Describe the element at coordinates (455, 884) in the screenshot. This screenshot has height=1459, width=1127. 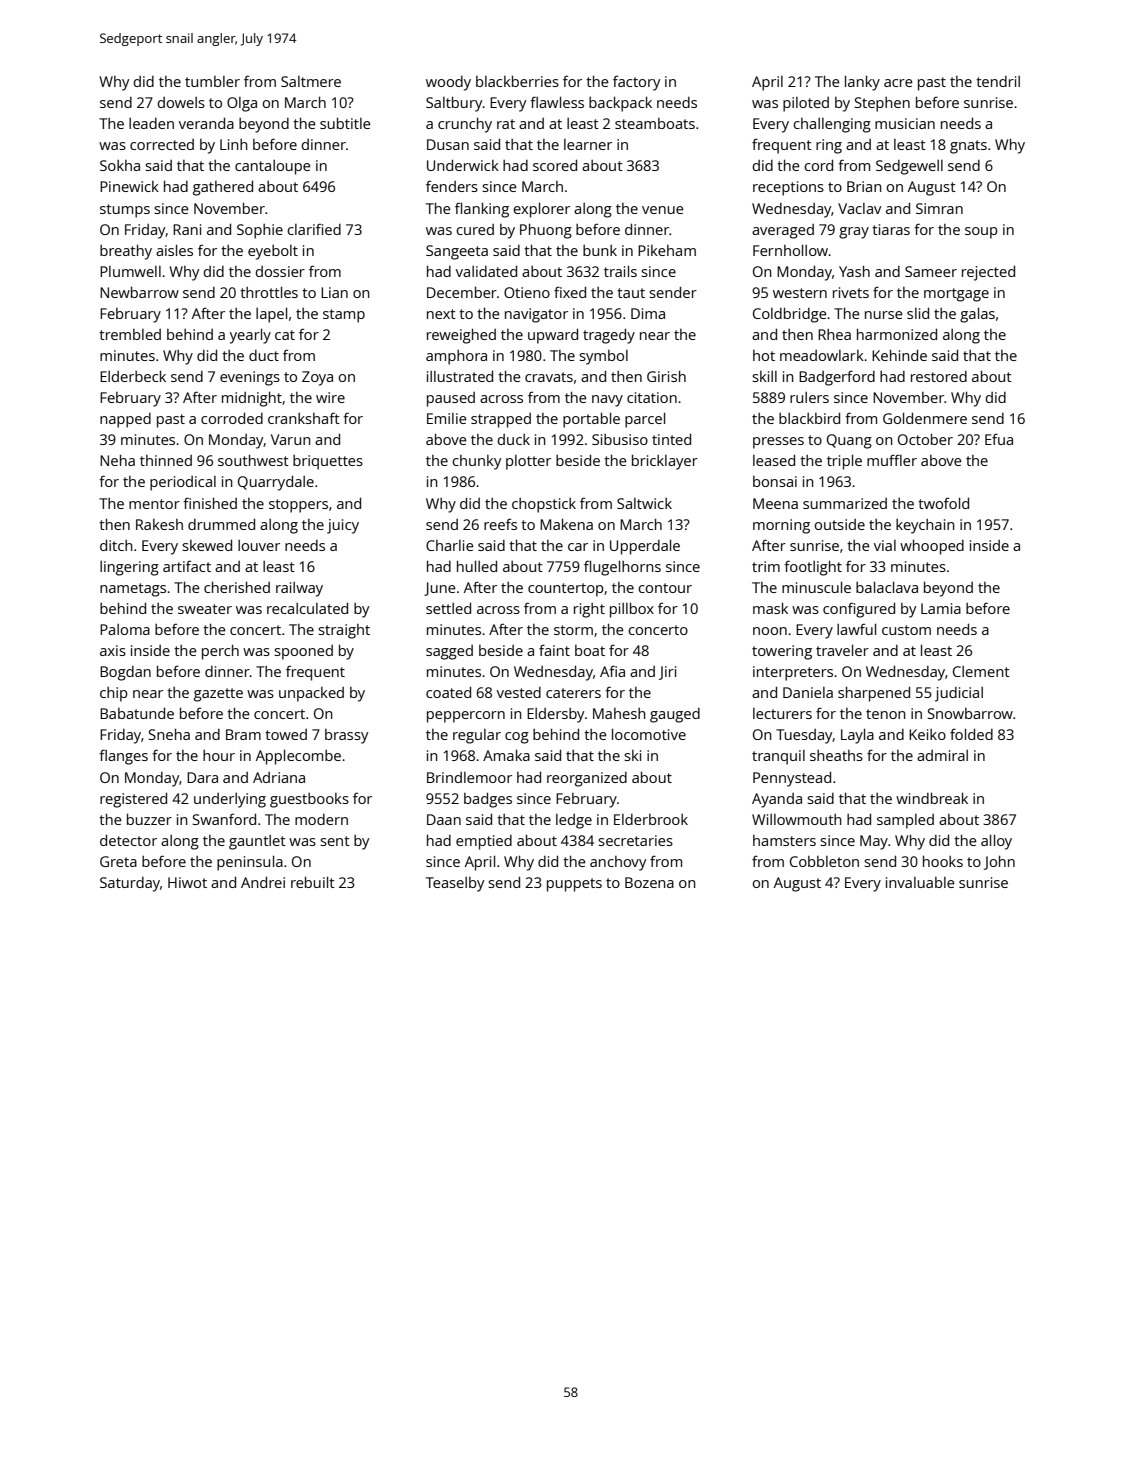
I see `Teaselby` at that location.
